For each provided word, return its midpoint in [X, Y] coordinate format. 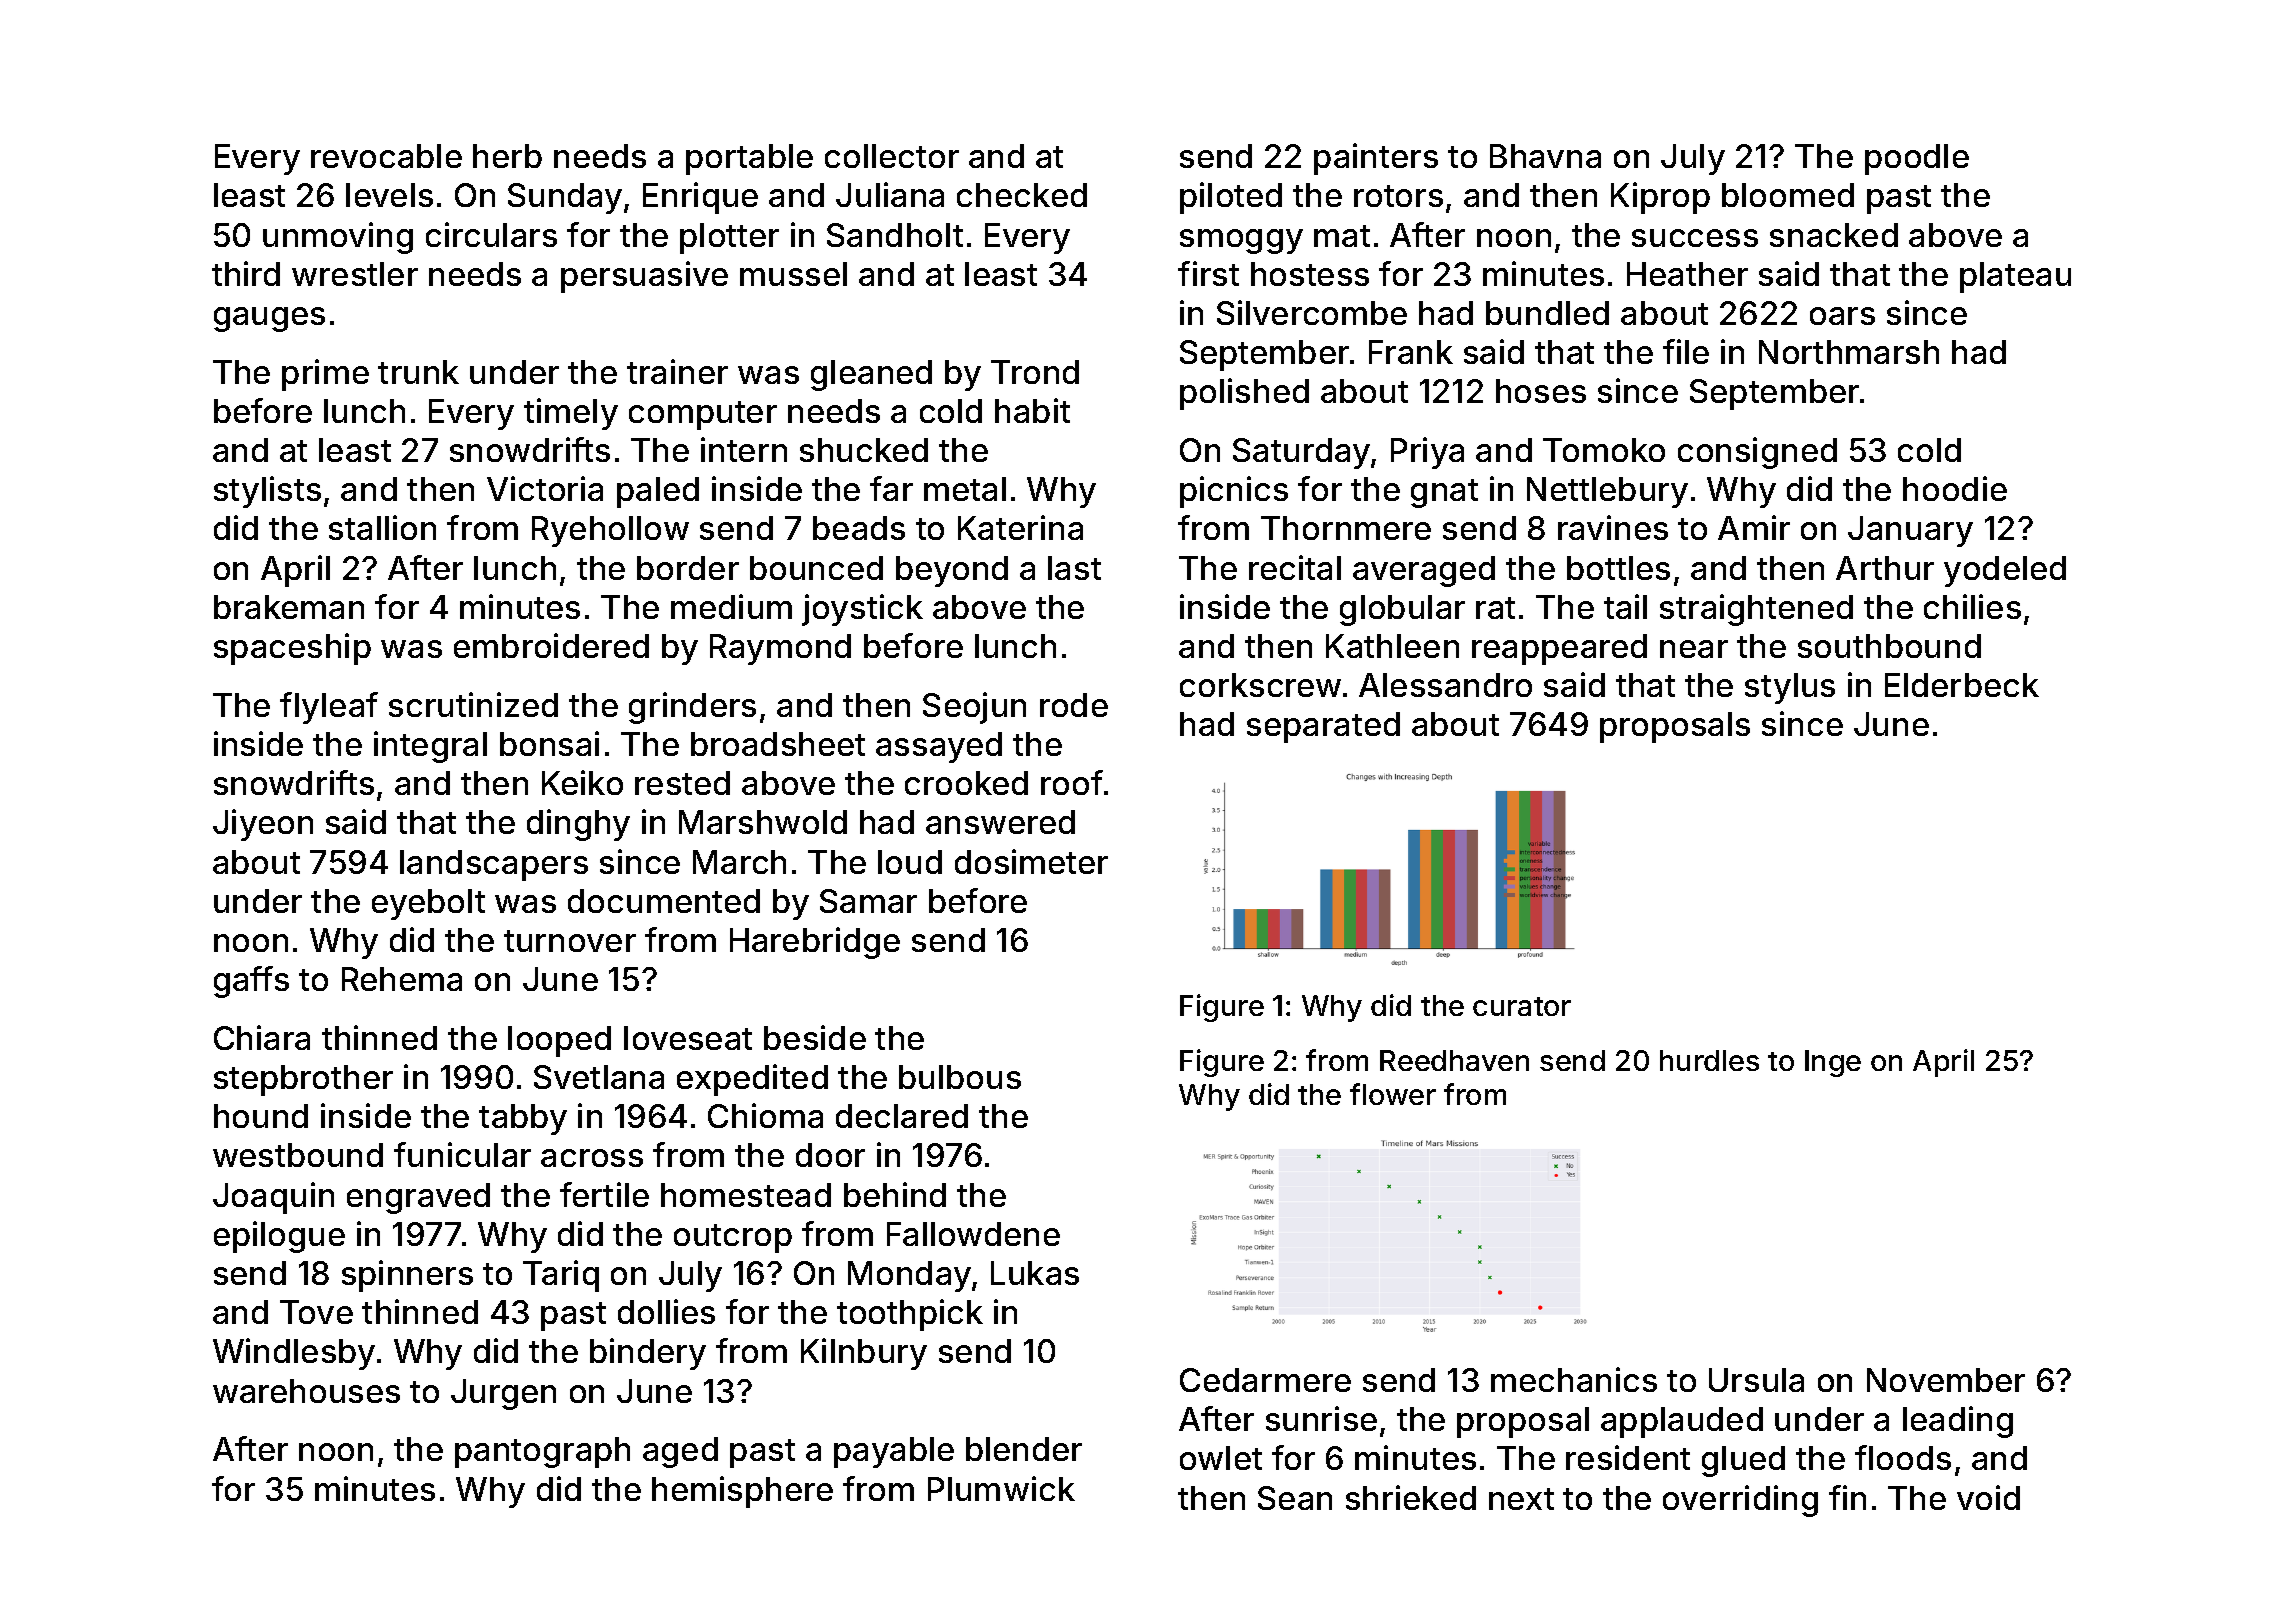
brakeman [289, 607]
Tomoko [1604, 450]
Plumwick [1001, 1488]
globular [1402, 610]
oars [1842, 316]
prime [325, 375]
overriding [1740, 1501]
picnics [1234, 492]
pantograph [542, 1452]
